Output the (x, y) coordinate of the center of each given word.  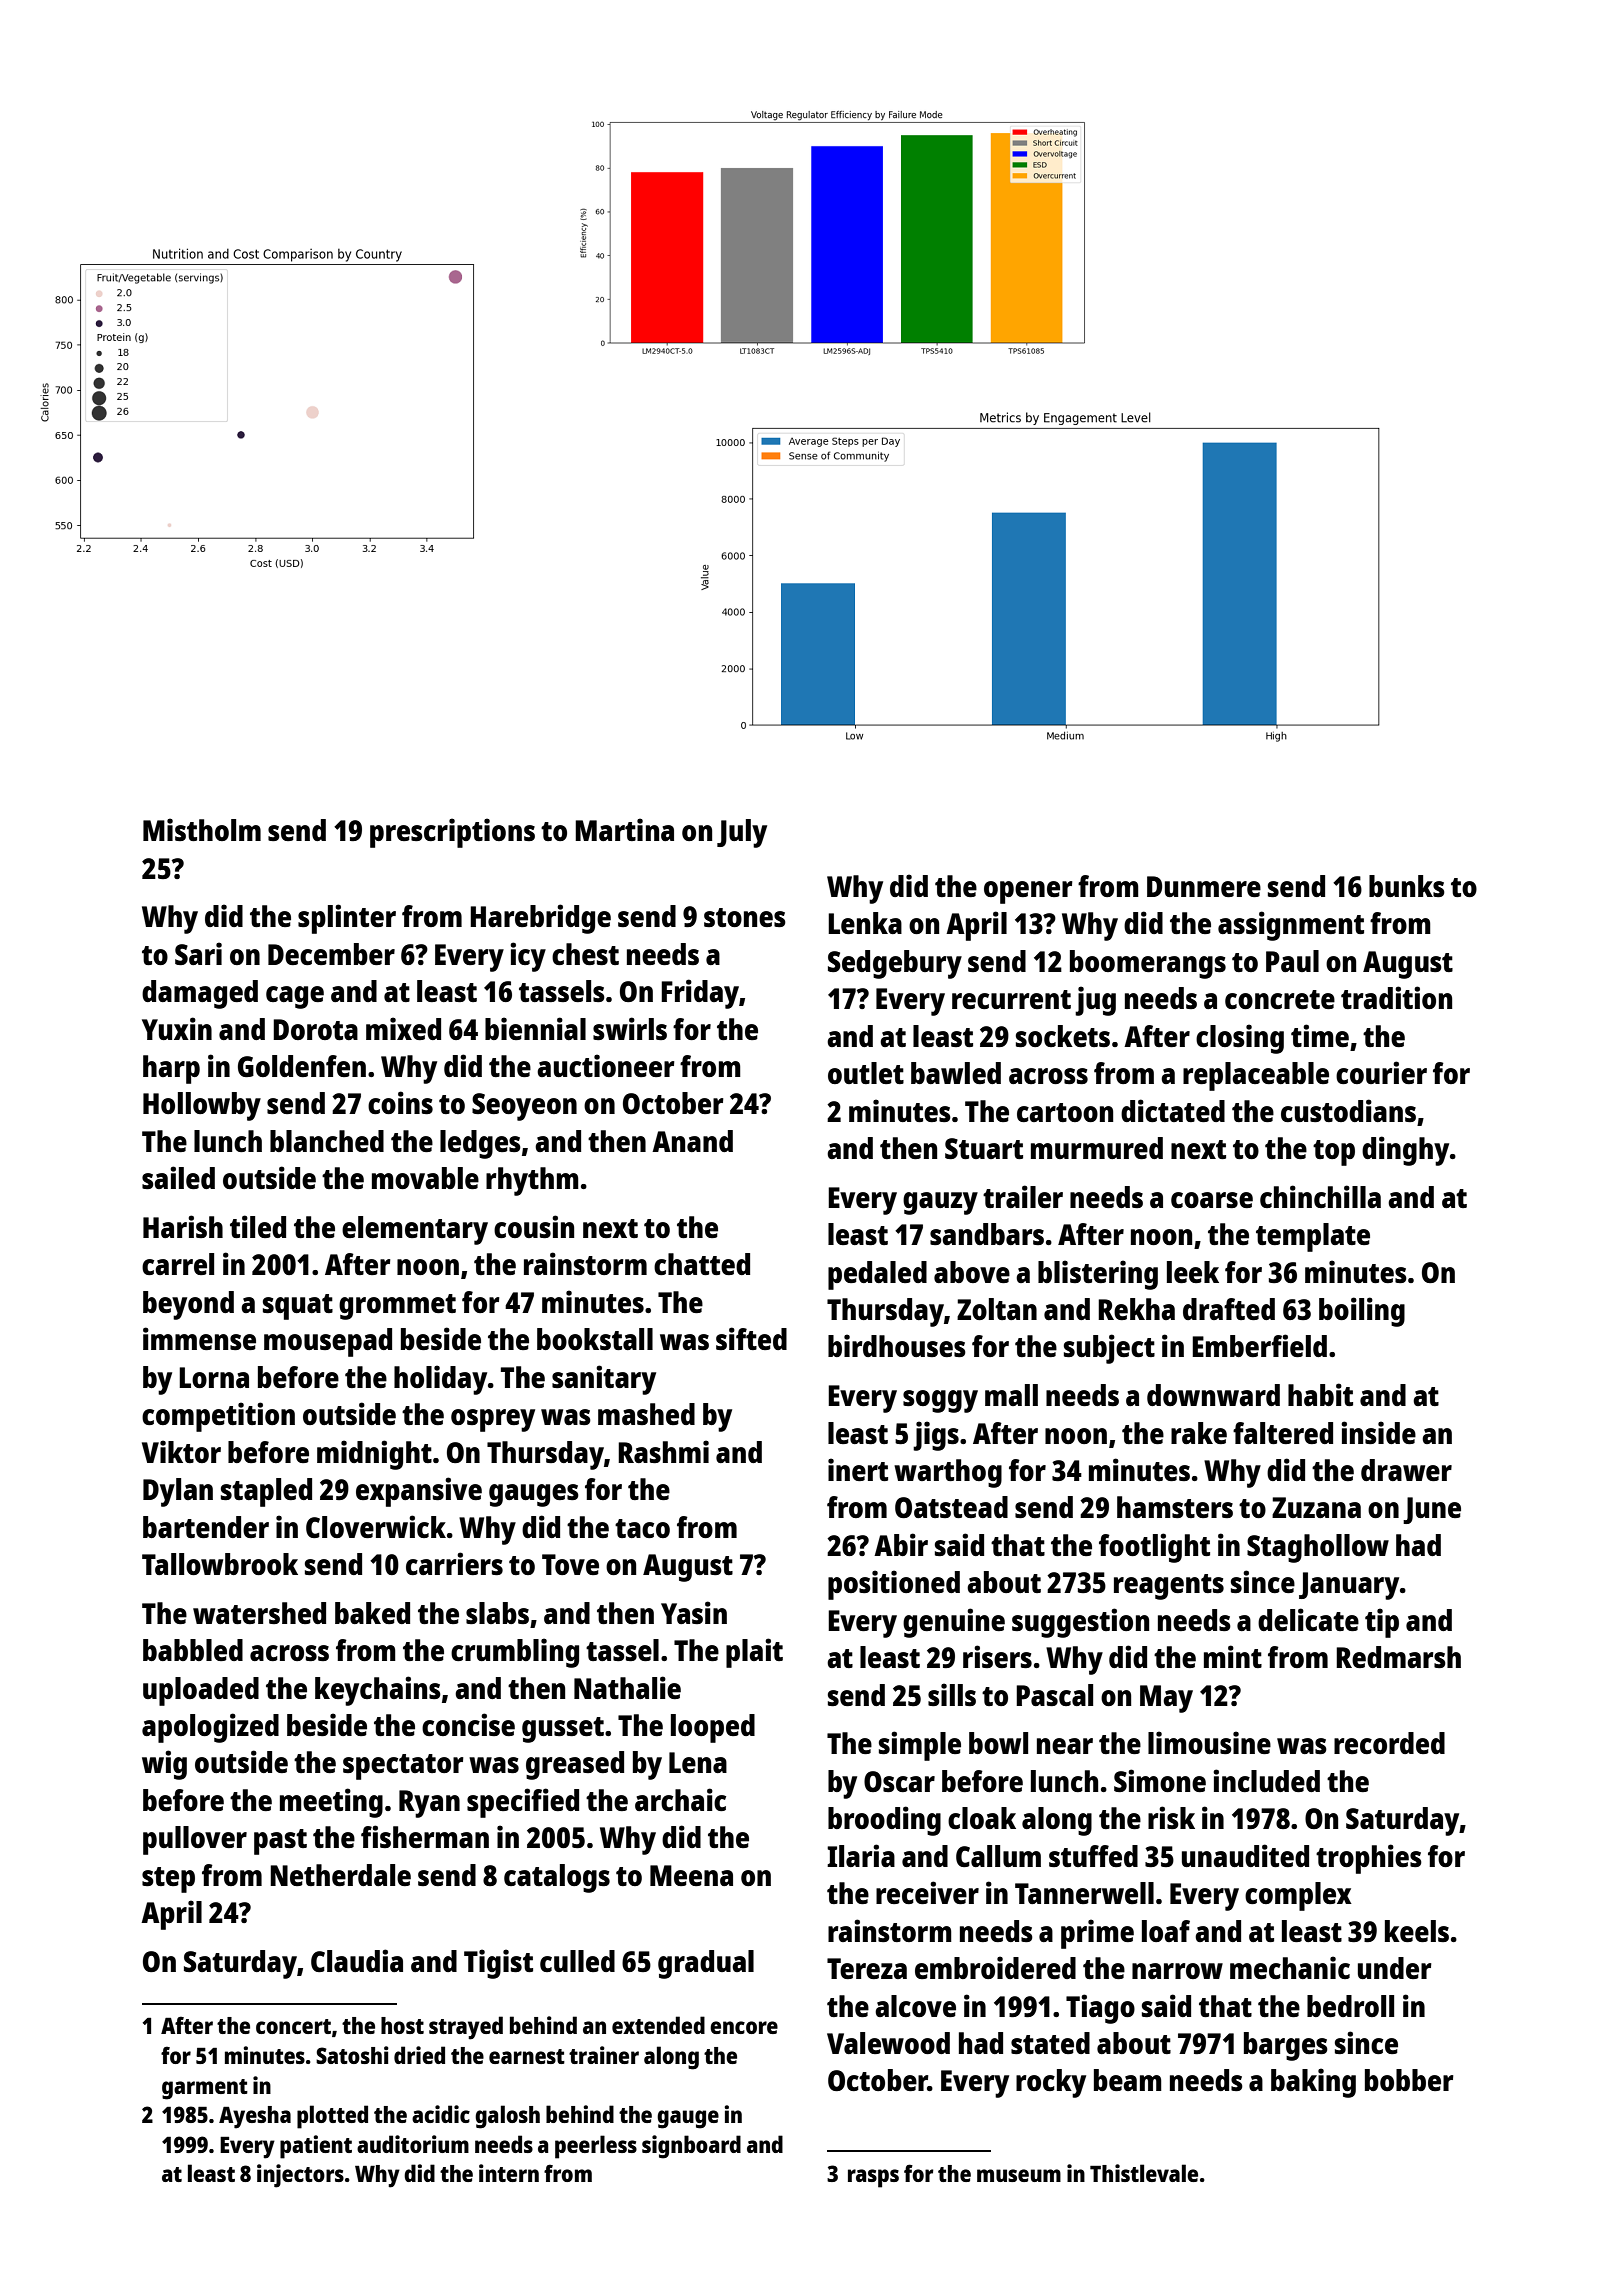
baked (372, 1613)
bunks (1407, 886)
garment (205, 2089)
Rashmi (663, 1451)
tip (1382, 1623)
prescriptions (452, 833)
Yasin (694, 1612)
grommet (397, 1307)
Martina (624, 829)
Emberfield (1259, 1345)
